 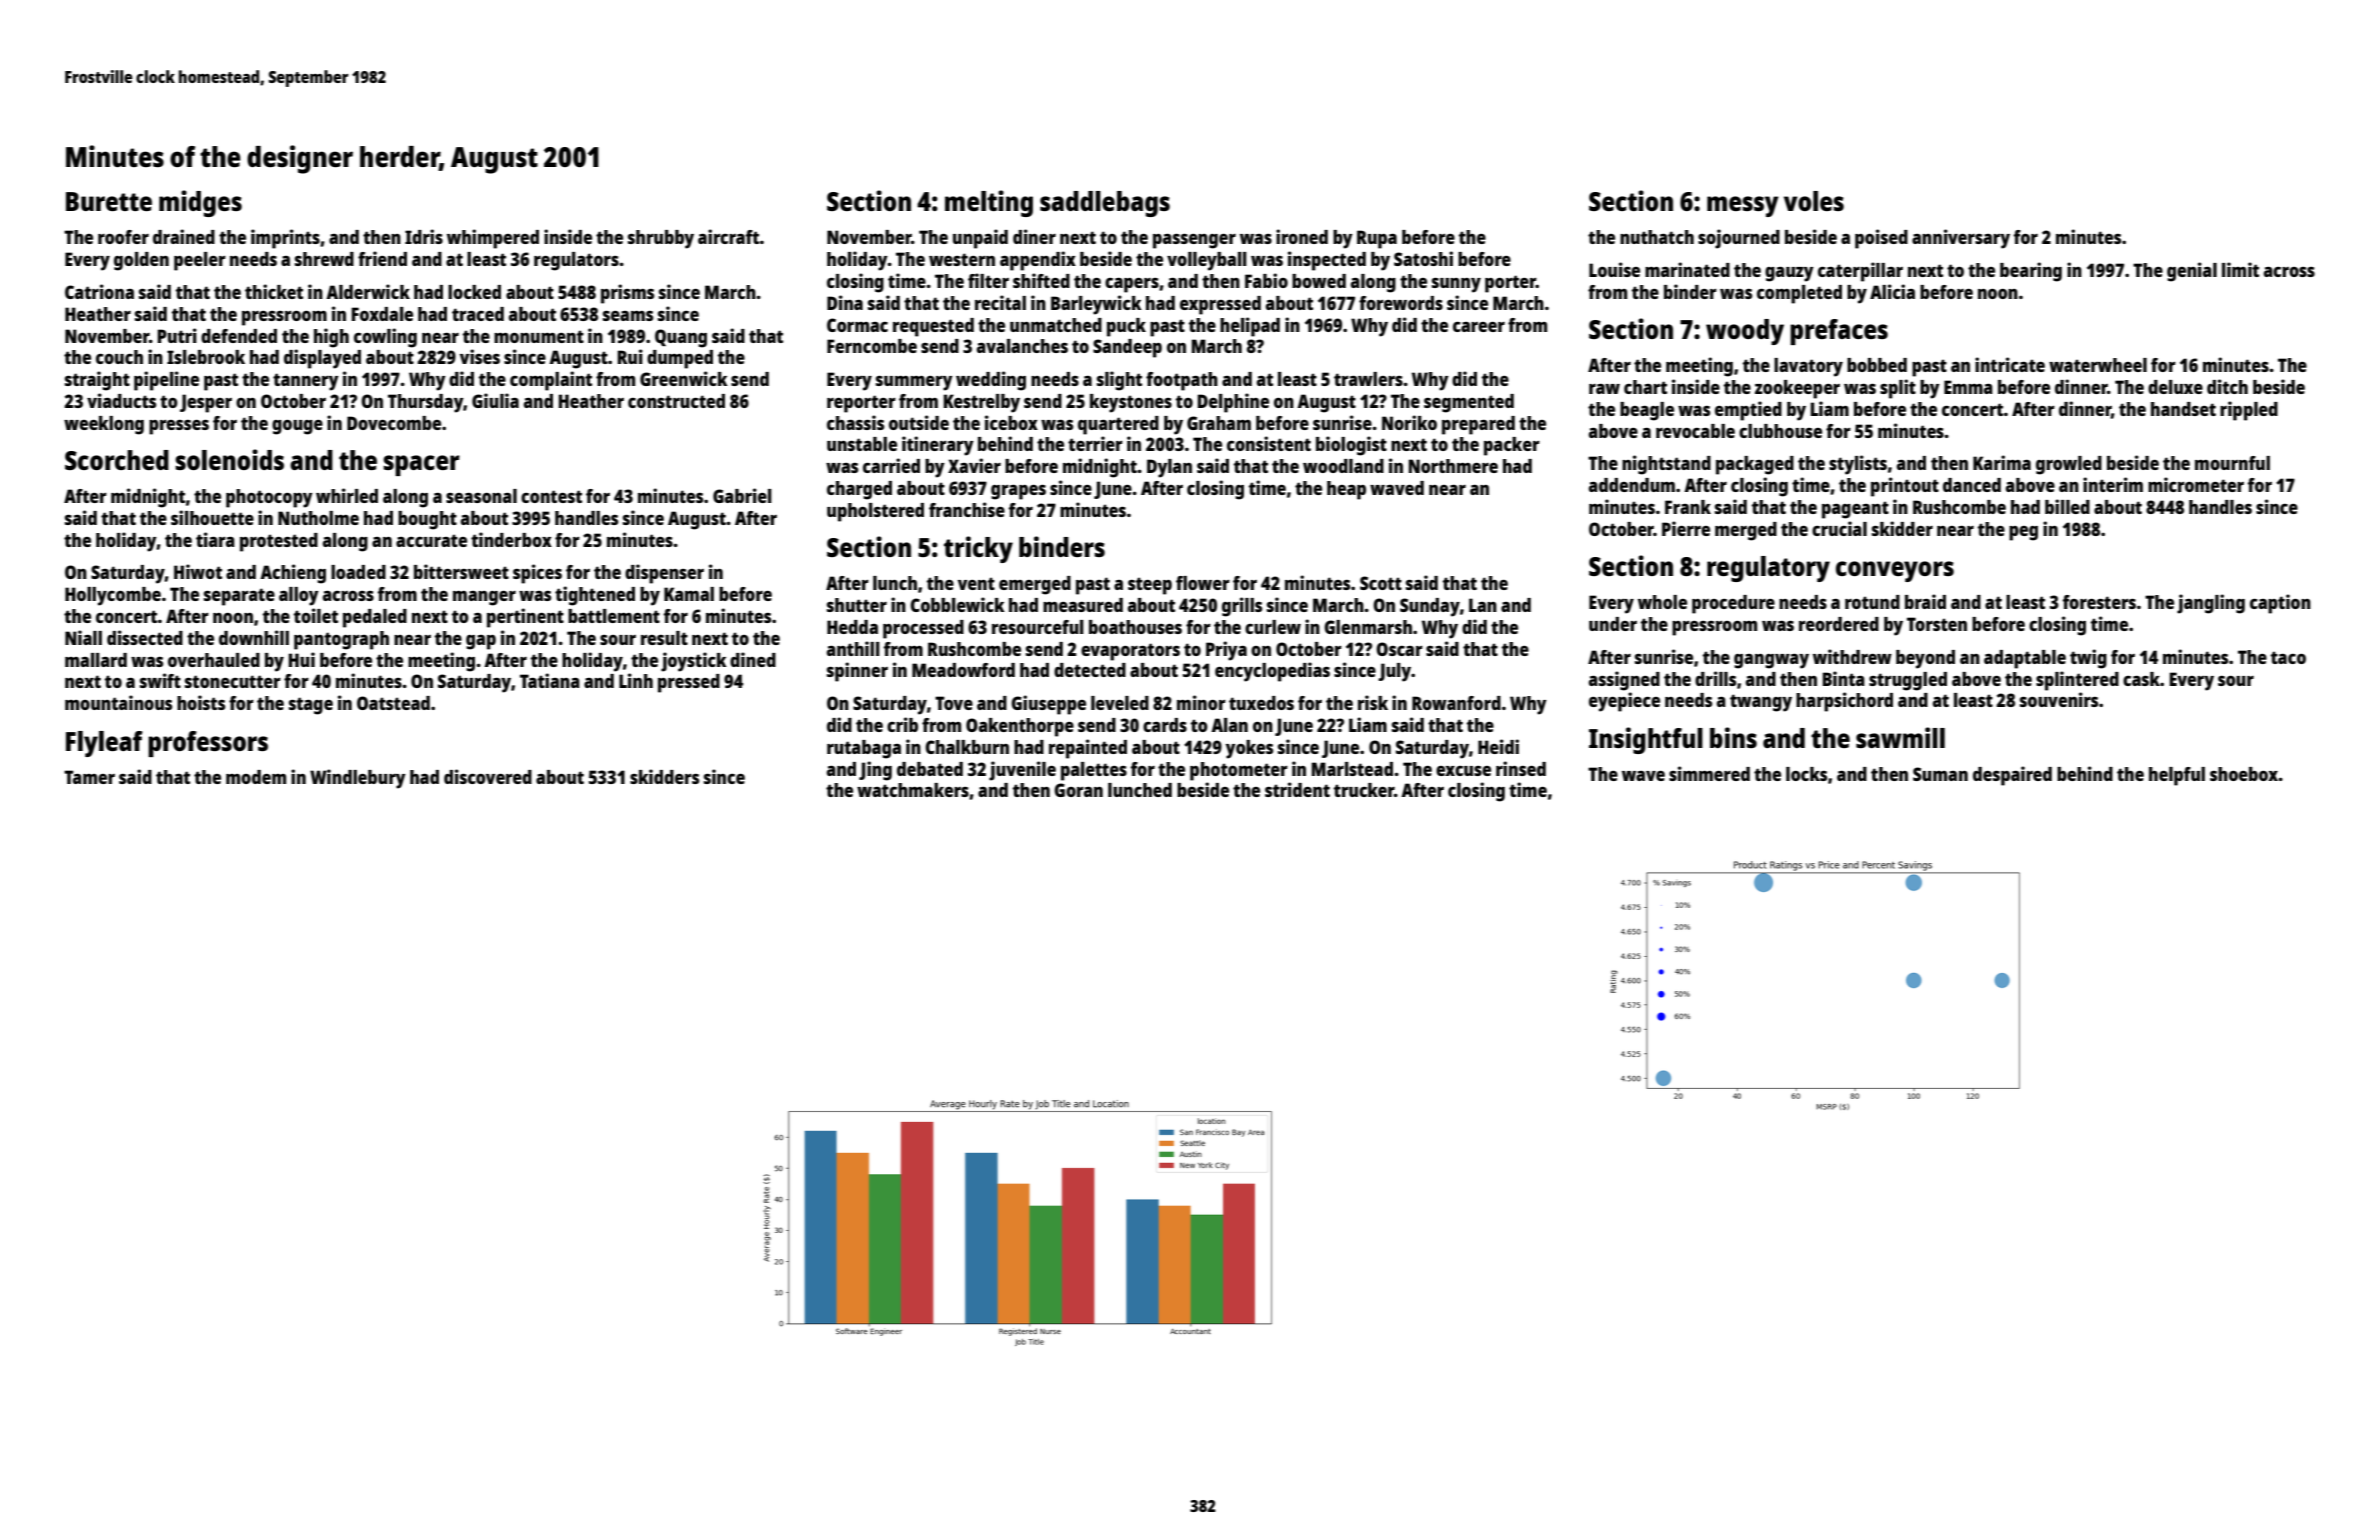 What do you see at coordinates (1662, 602) in the image?
I see `whole` at bounding box center [1662, 602].
